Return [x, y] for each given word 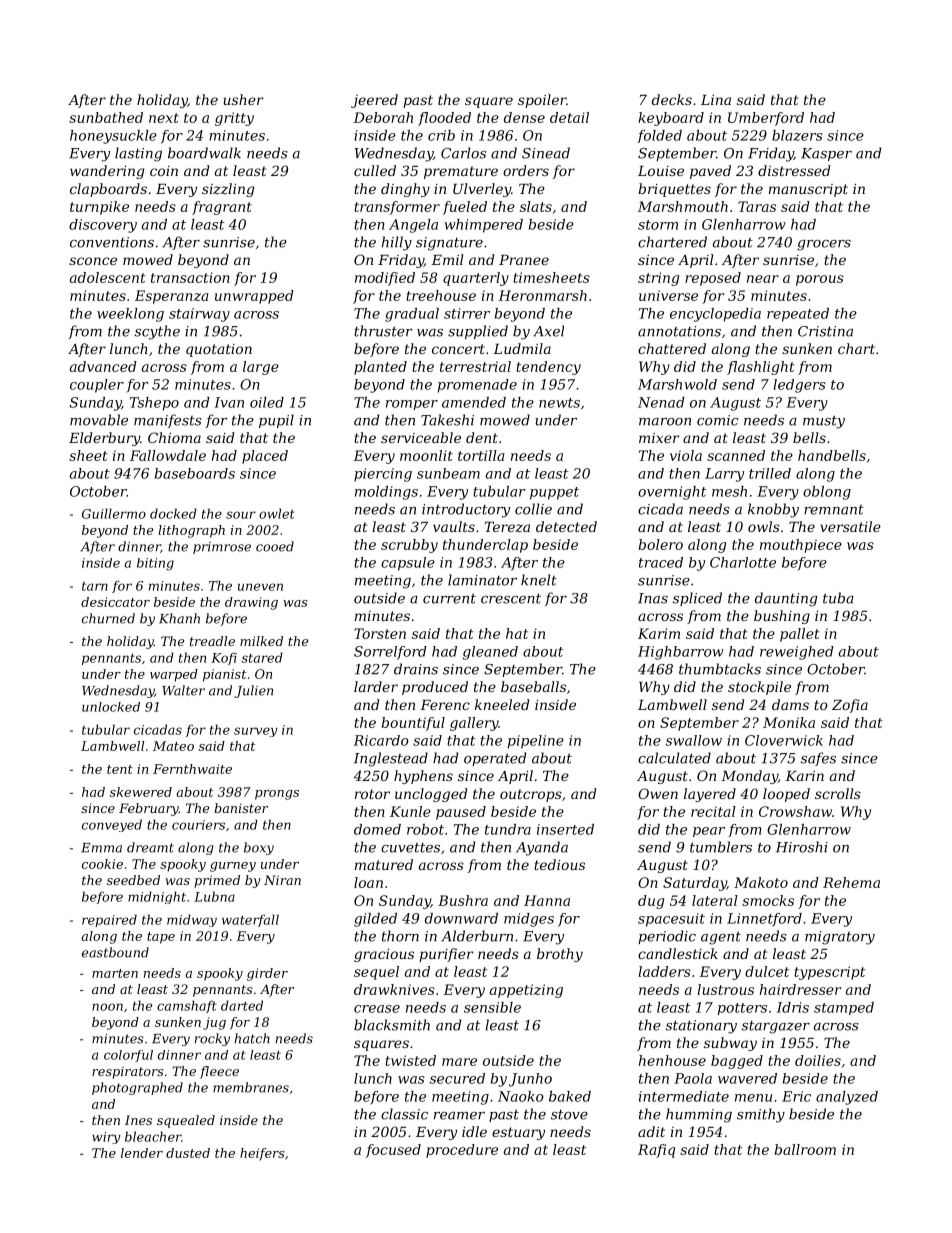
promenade [477, 386]
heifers [262, 1154]
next [164, 118]
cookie [102, 864]
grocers [824, 245]
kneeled [502, 704]
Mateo [173, 746]
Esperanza [171, 297]
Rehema [851, 882]
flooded [444, 119]
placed [265, 457]
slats [536, 206]
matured [384, 864]
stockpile [759, 688]
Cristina [825, 331]
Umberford [766, 119]
